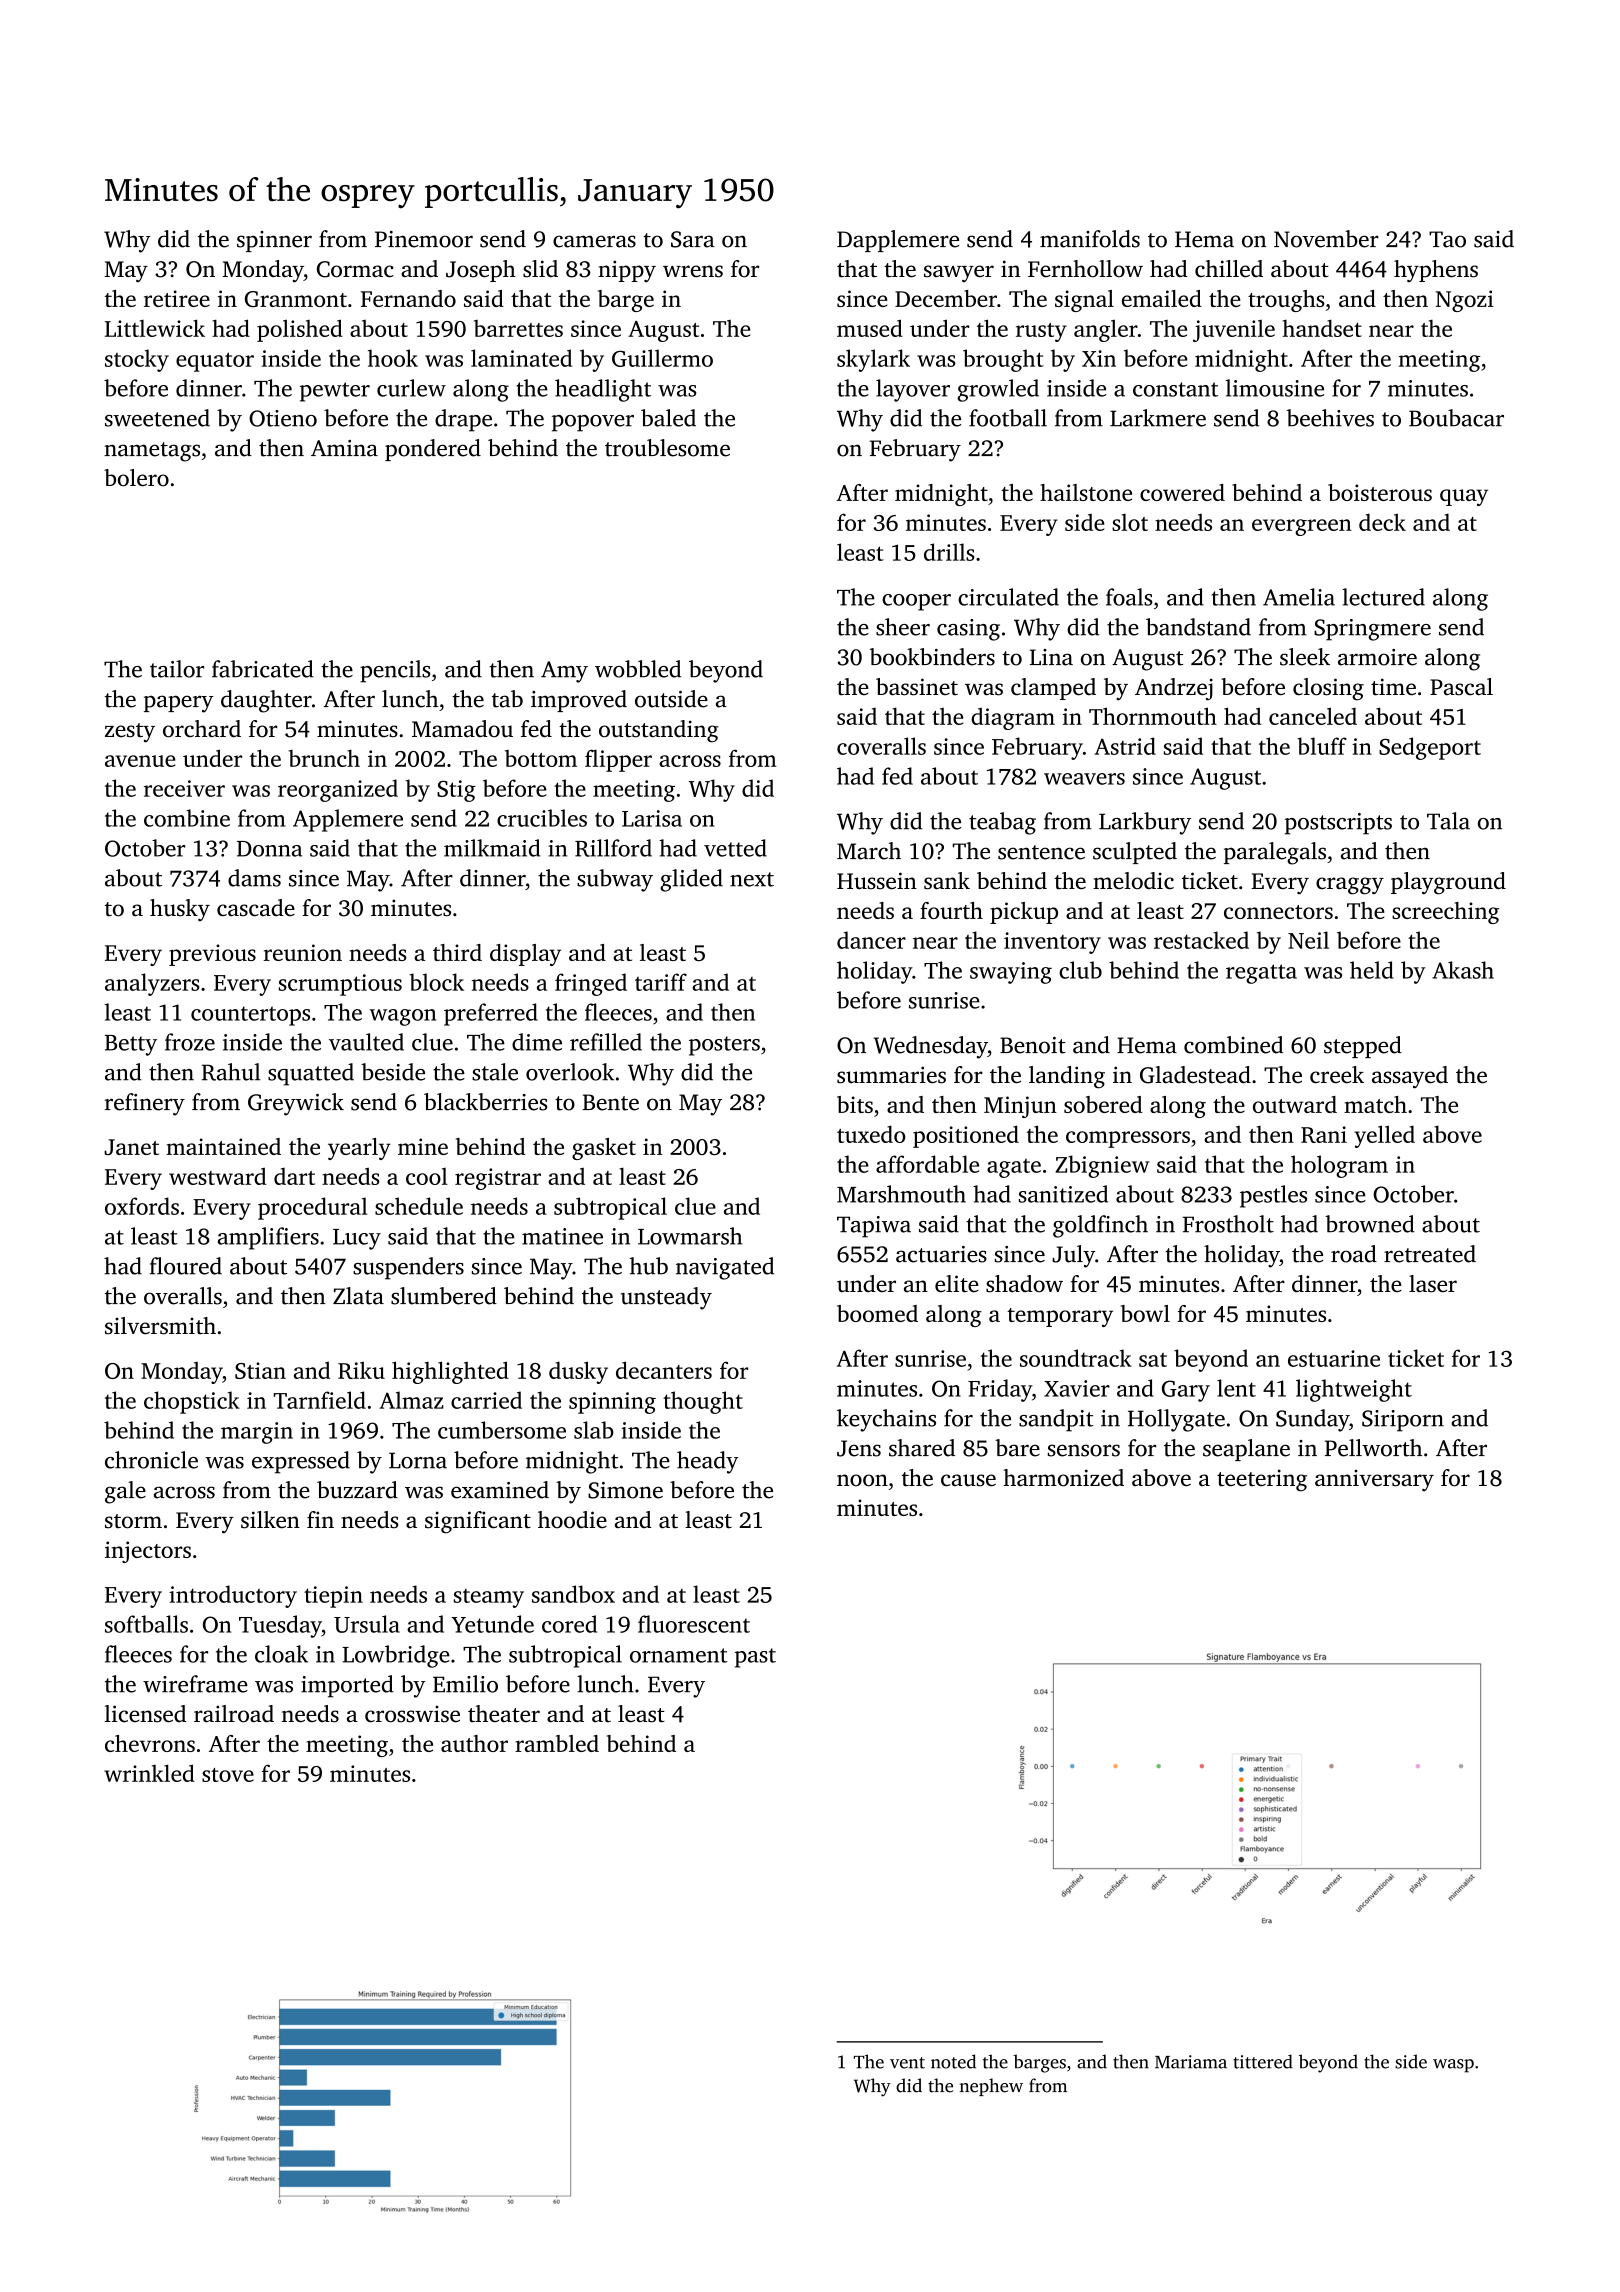  What do you see at coordinates (1008, 418) in the document?
I see `football` at bounding box center [1008, 418].
